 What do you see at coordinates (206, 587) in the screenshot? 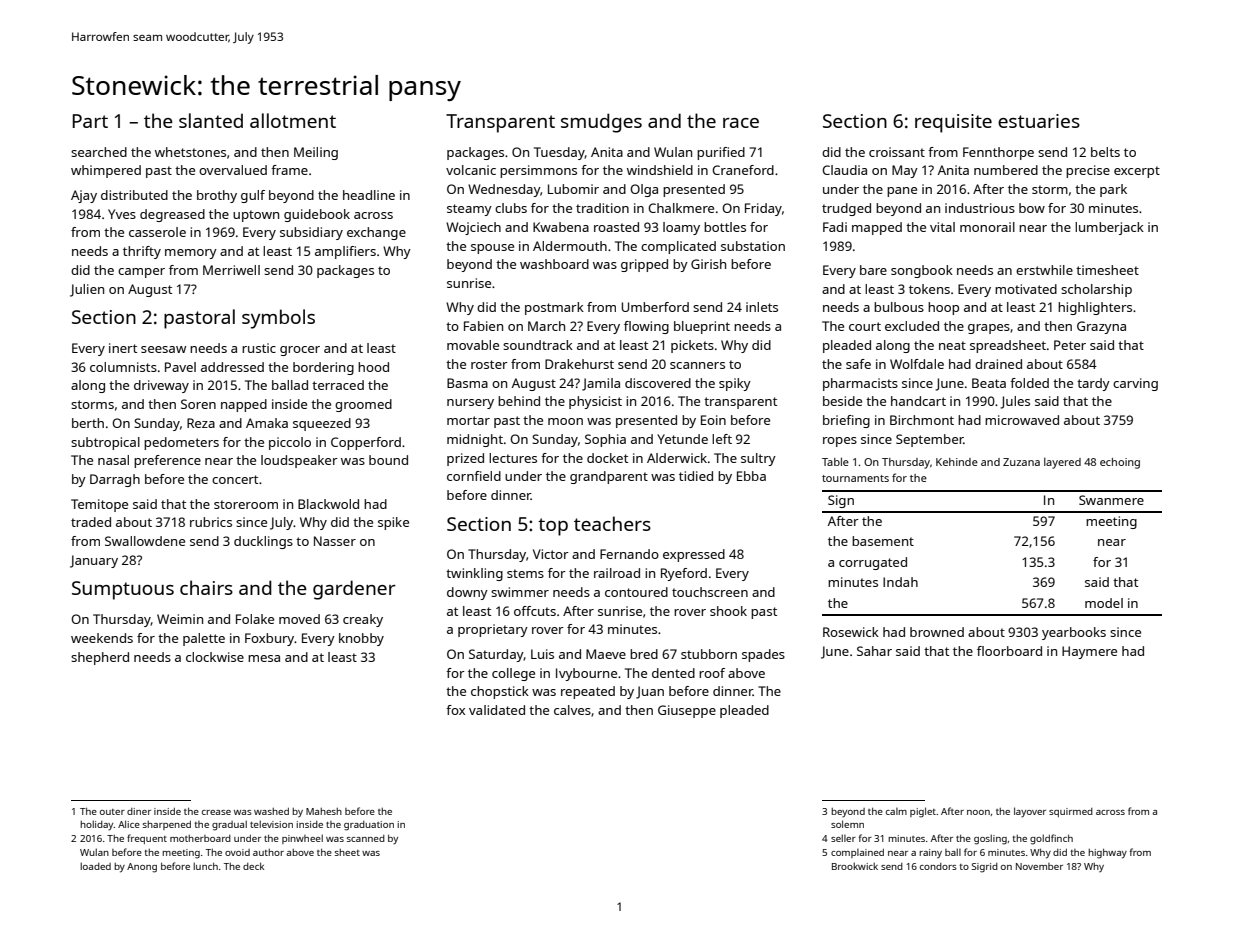
I see `chairs` at bounding box center [206, 587].
